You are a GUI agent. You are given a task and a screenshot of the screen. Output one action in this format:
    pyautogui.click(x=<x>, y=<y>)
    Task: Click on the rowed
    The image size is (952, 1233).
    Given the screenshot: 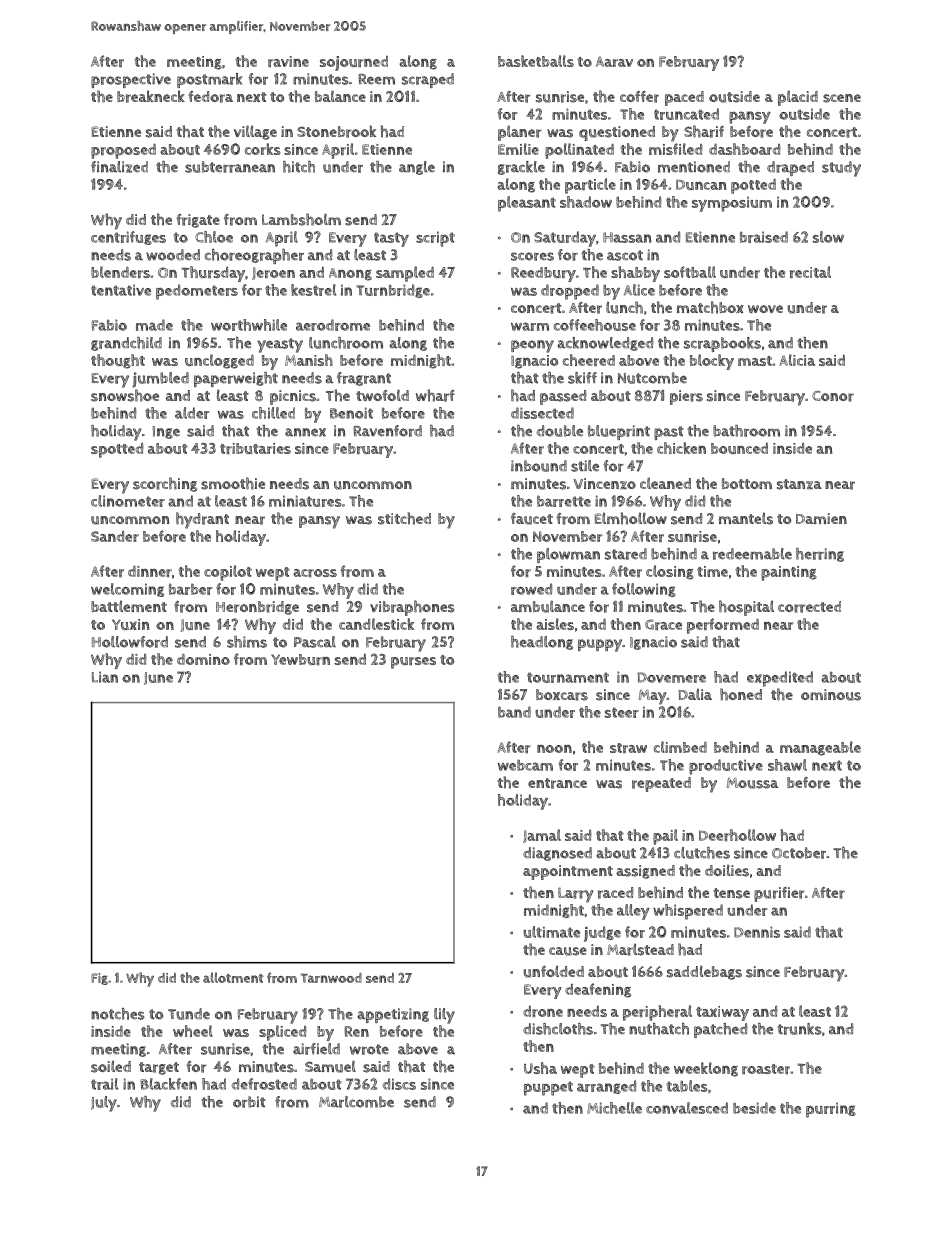 What is the action you would take?
    pyautogui.click(x=531, y=589)
